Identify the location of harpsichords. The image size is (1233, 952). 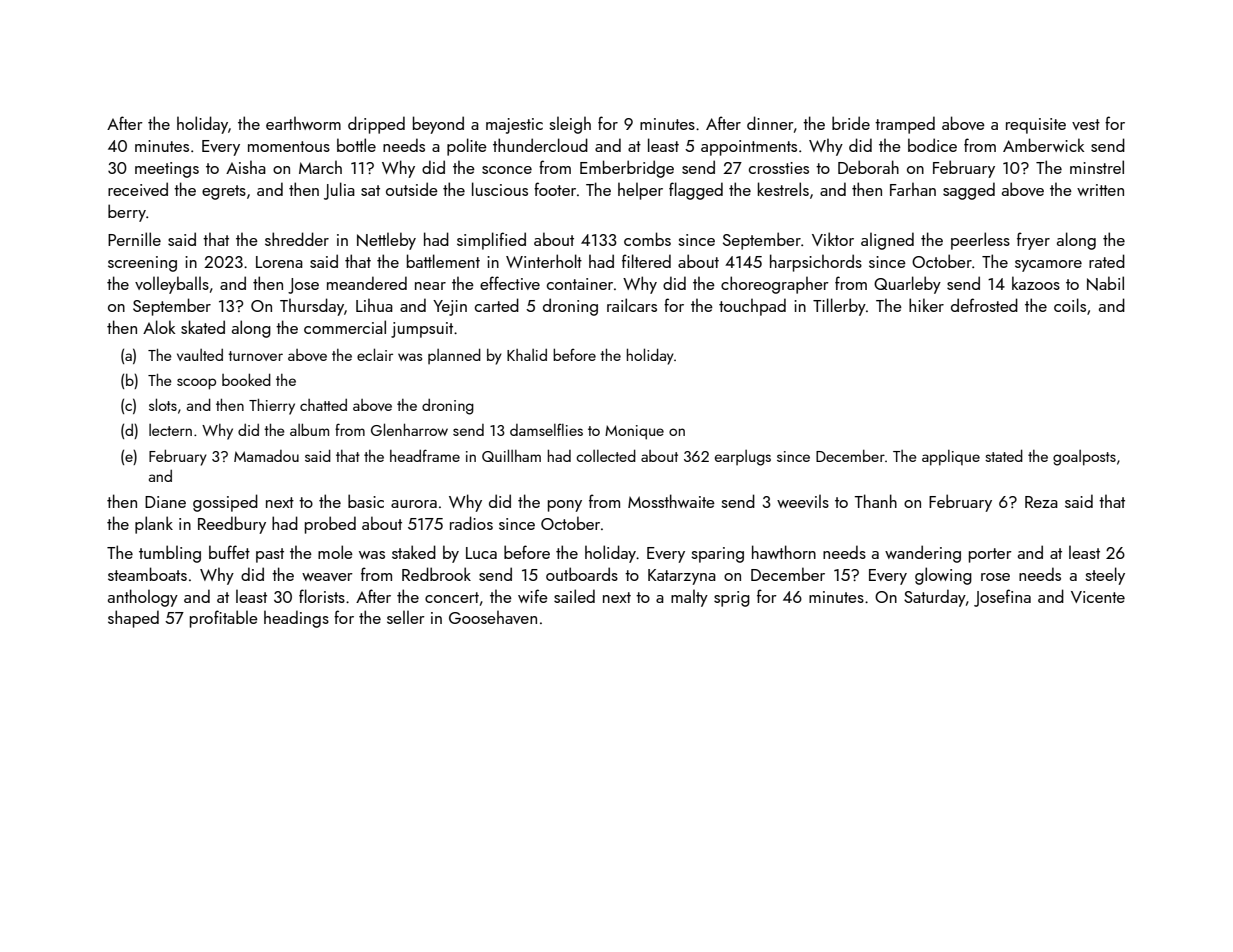
(816, 263).
